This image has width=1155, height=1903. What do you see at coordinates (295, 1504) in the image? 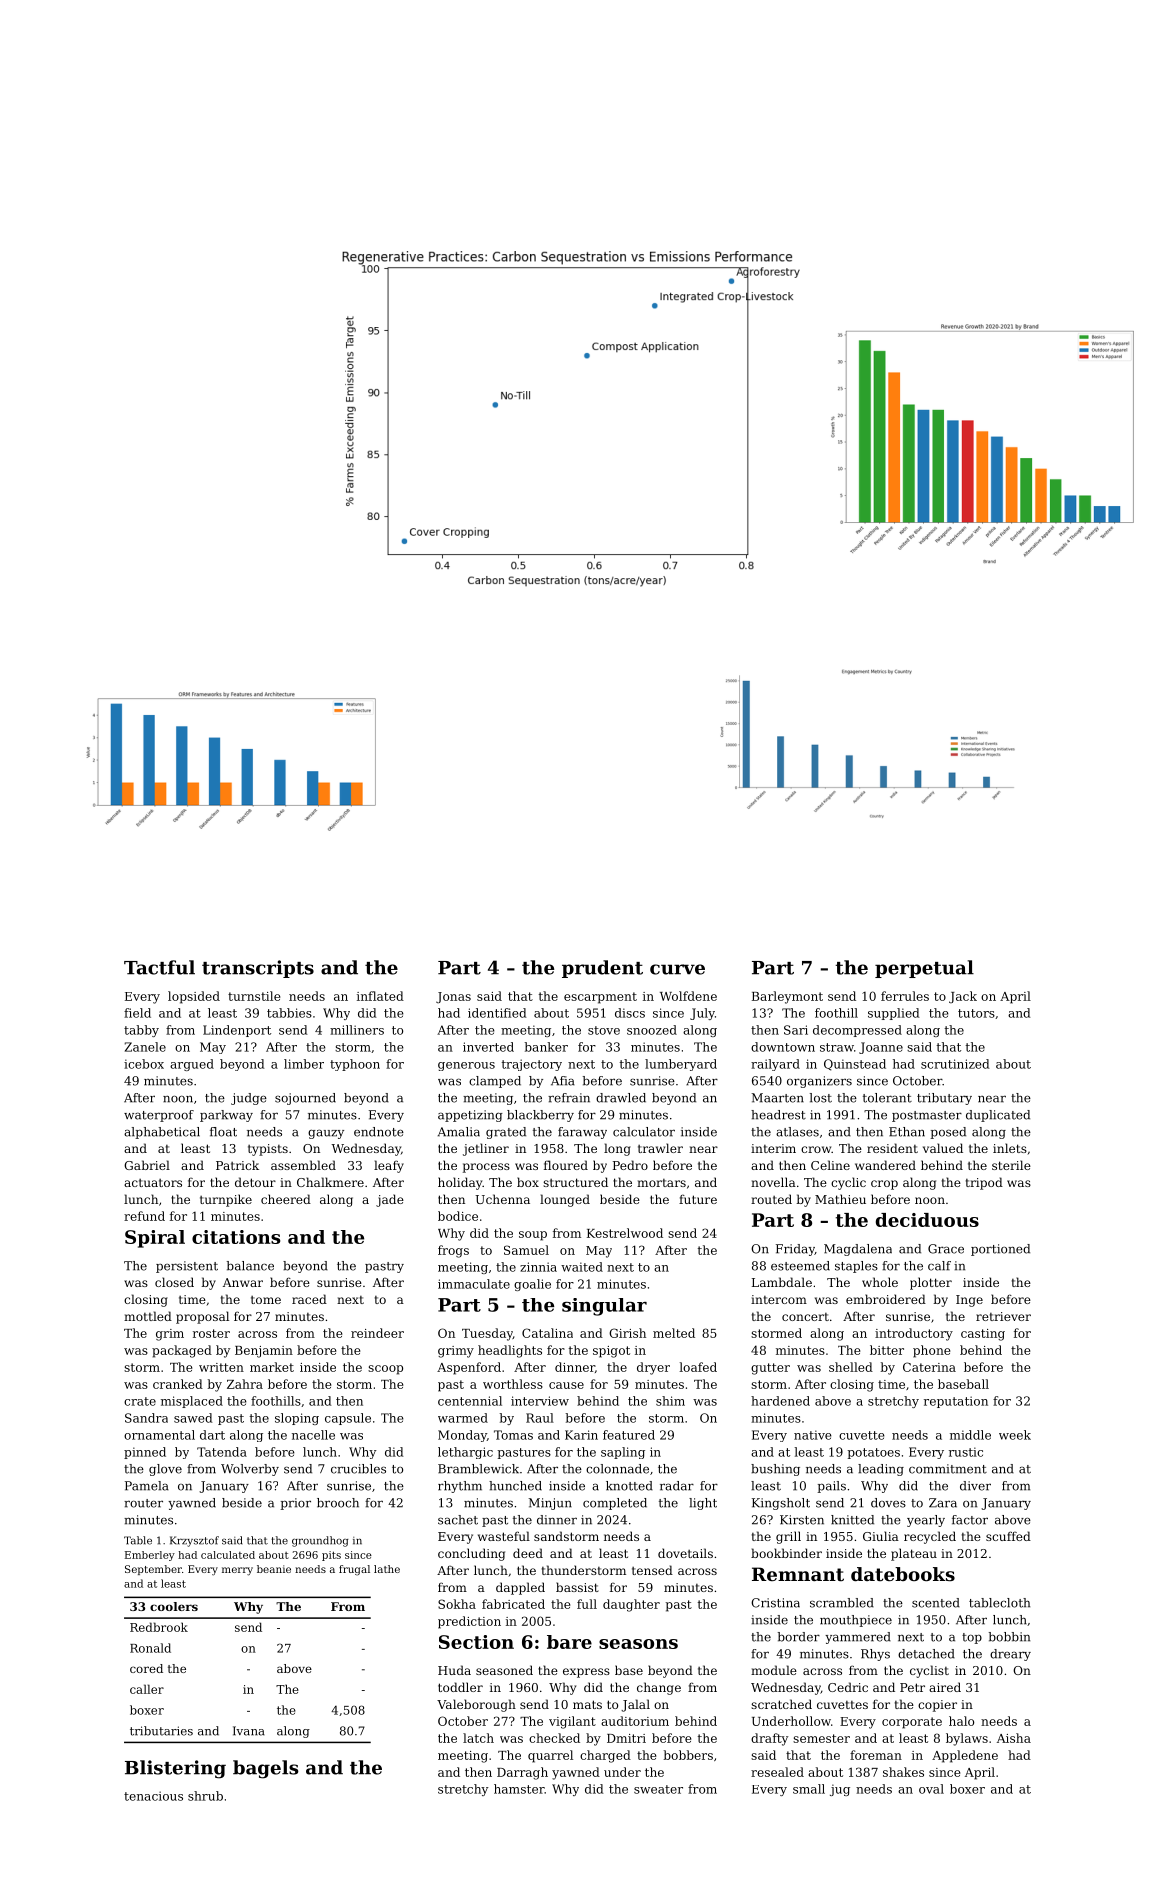
I see `prior` at bounding box center [295, 1504].
